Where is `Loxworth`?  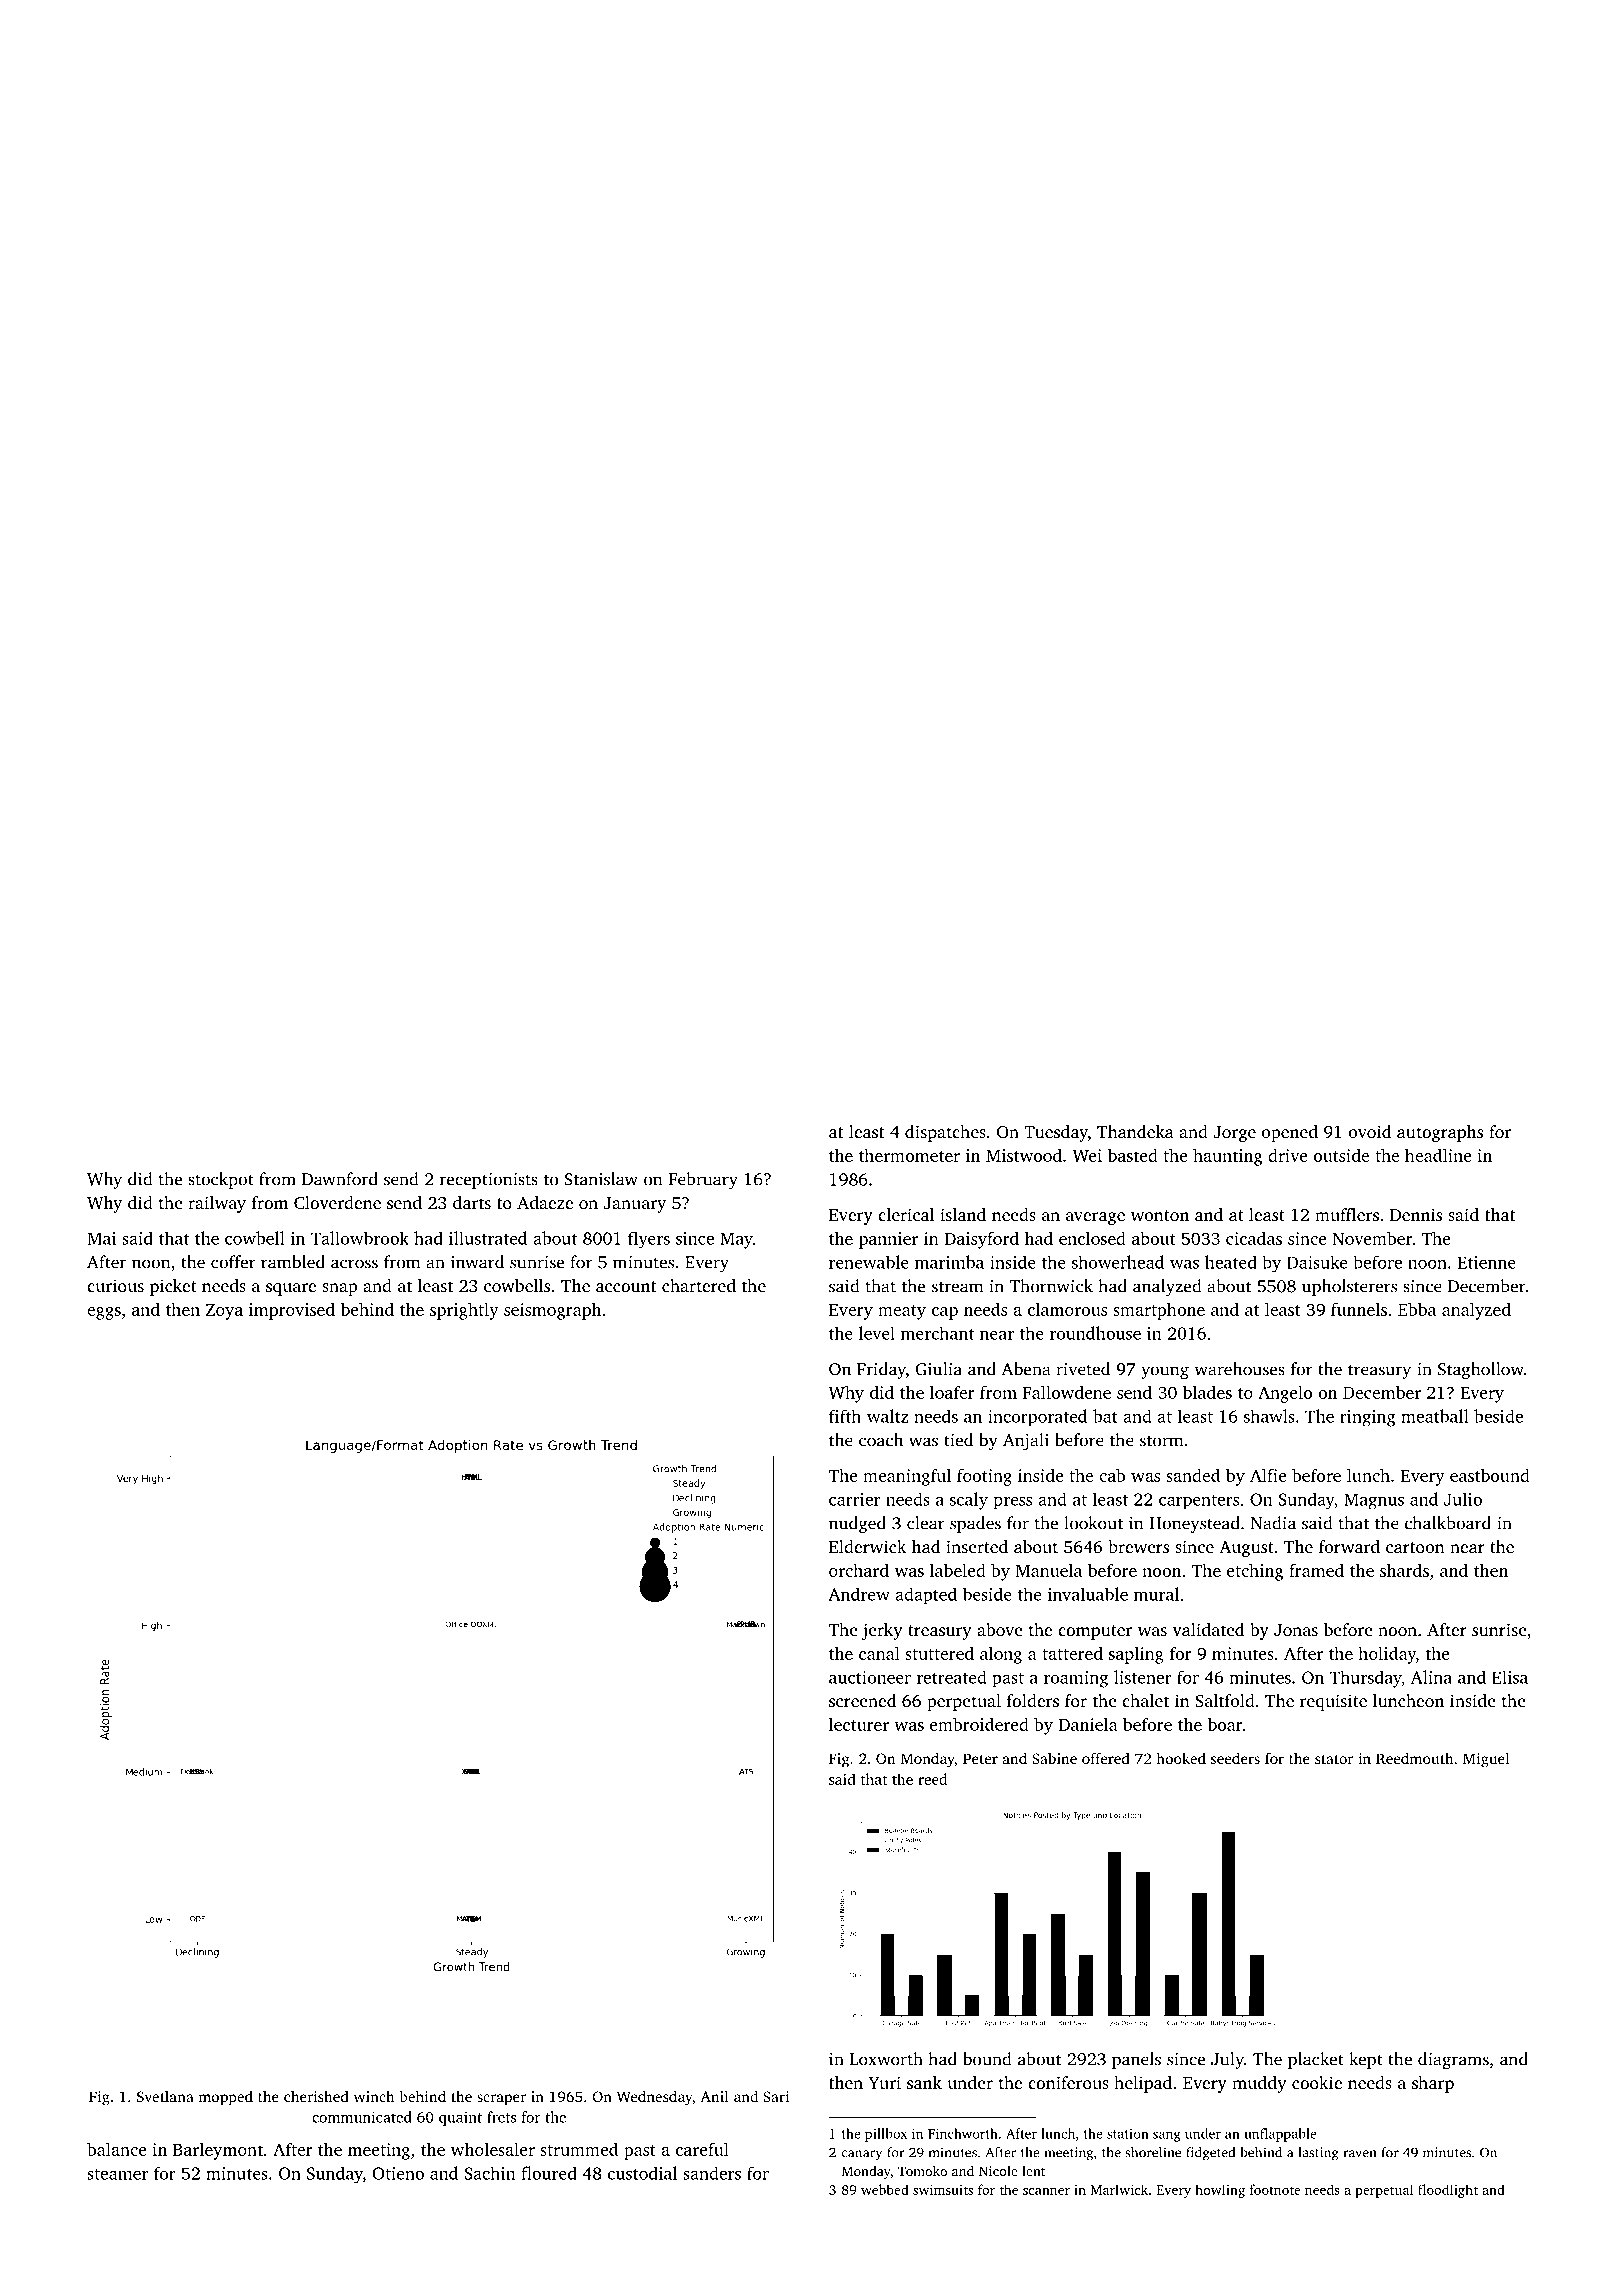
Loxworth is located at coordinates (886, 2059).
